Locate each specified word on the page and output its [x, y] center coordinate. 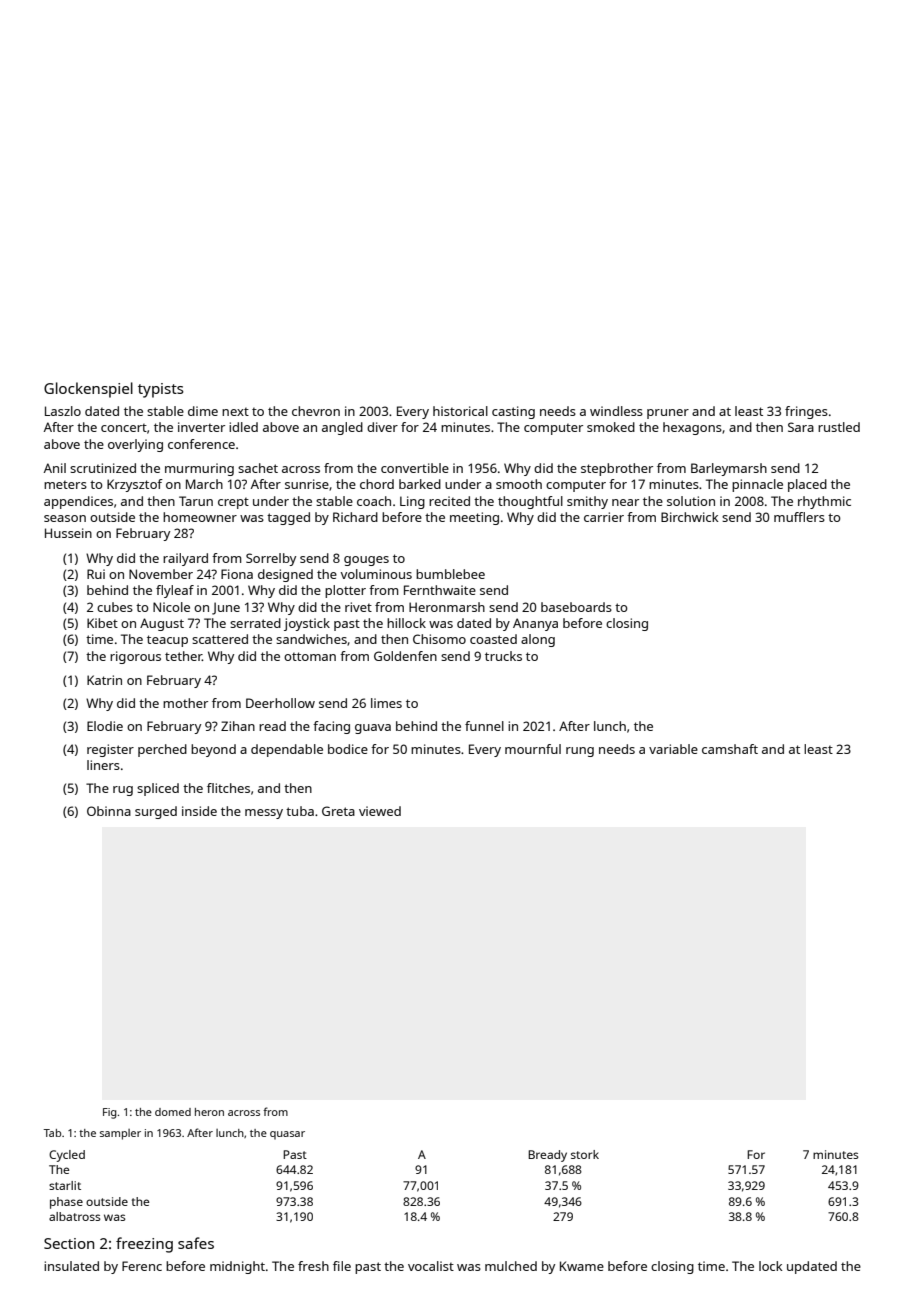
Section [69, 1243]
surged [156, 812]
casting [513, 412]
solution [691, 501]
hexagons [692, 428]
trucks [503, 656]
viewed [380, 811]
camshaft [730, 749]
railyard [185, 559]
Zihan [238, 726]
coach [374, 501]
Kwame [582, 1266]
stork [585, 1154]
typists [161, 390]
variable [673, 749]
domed [173, 1112]
